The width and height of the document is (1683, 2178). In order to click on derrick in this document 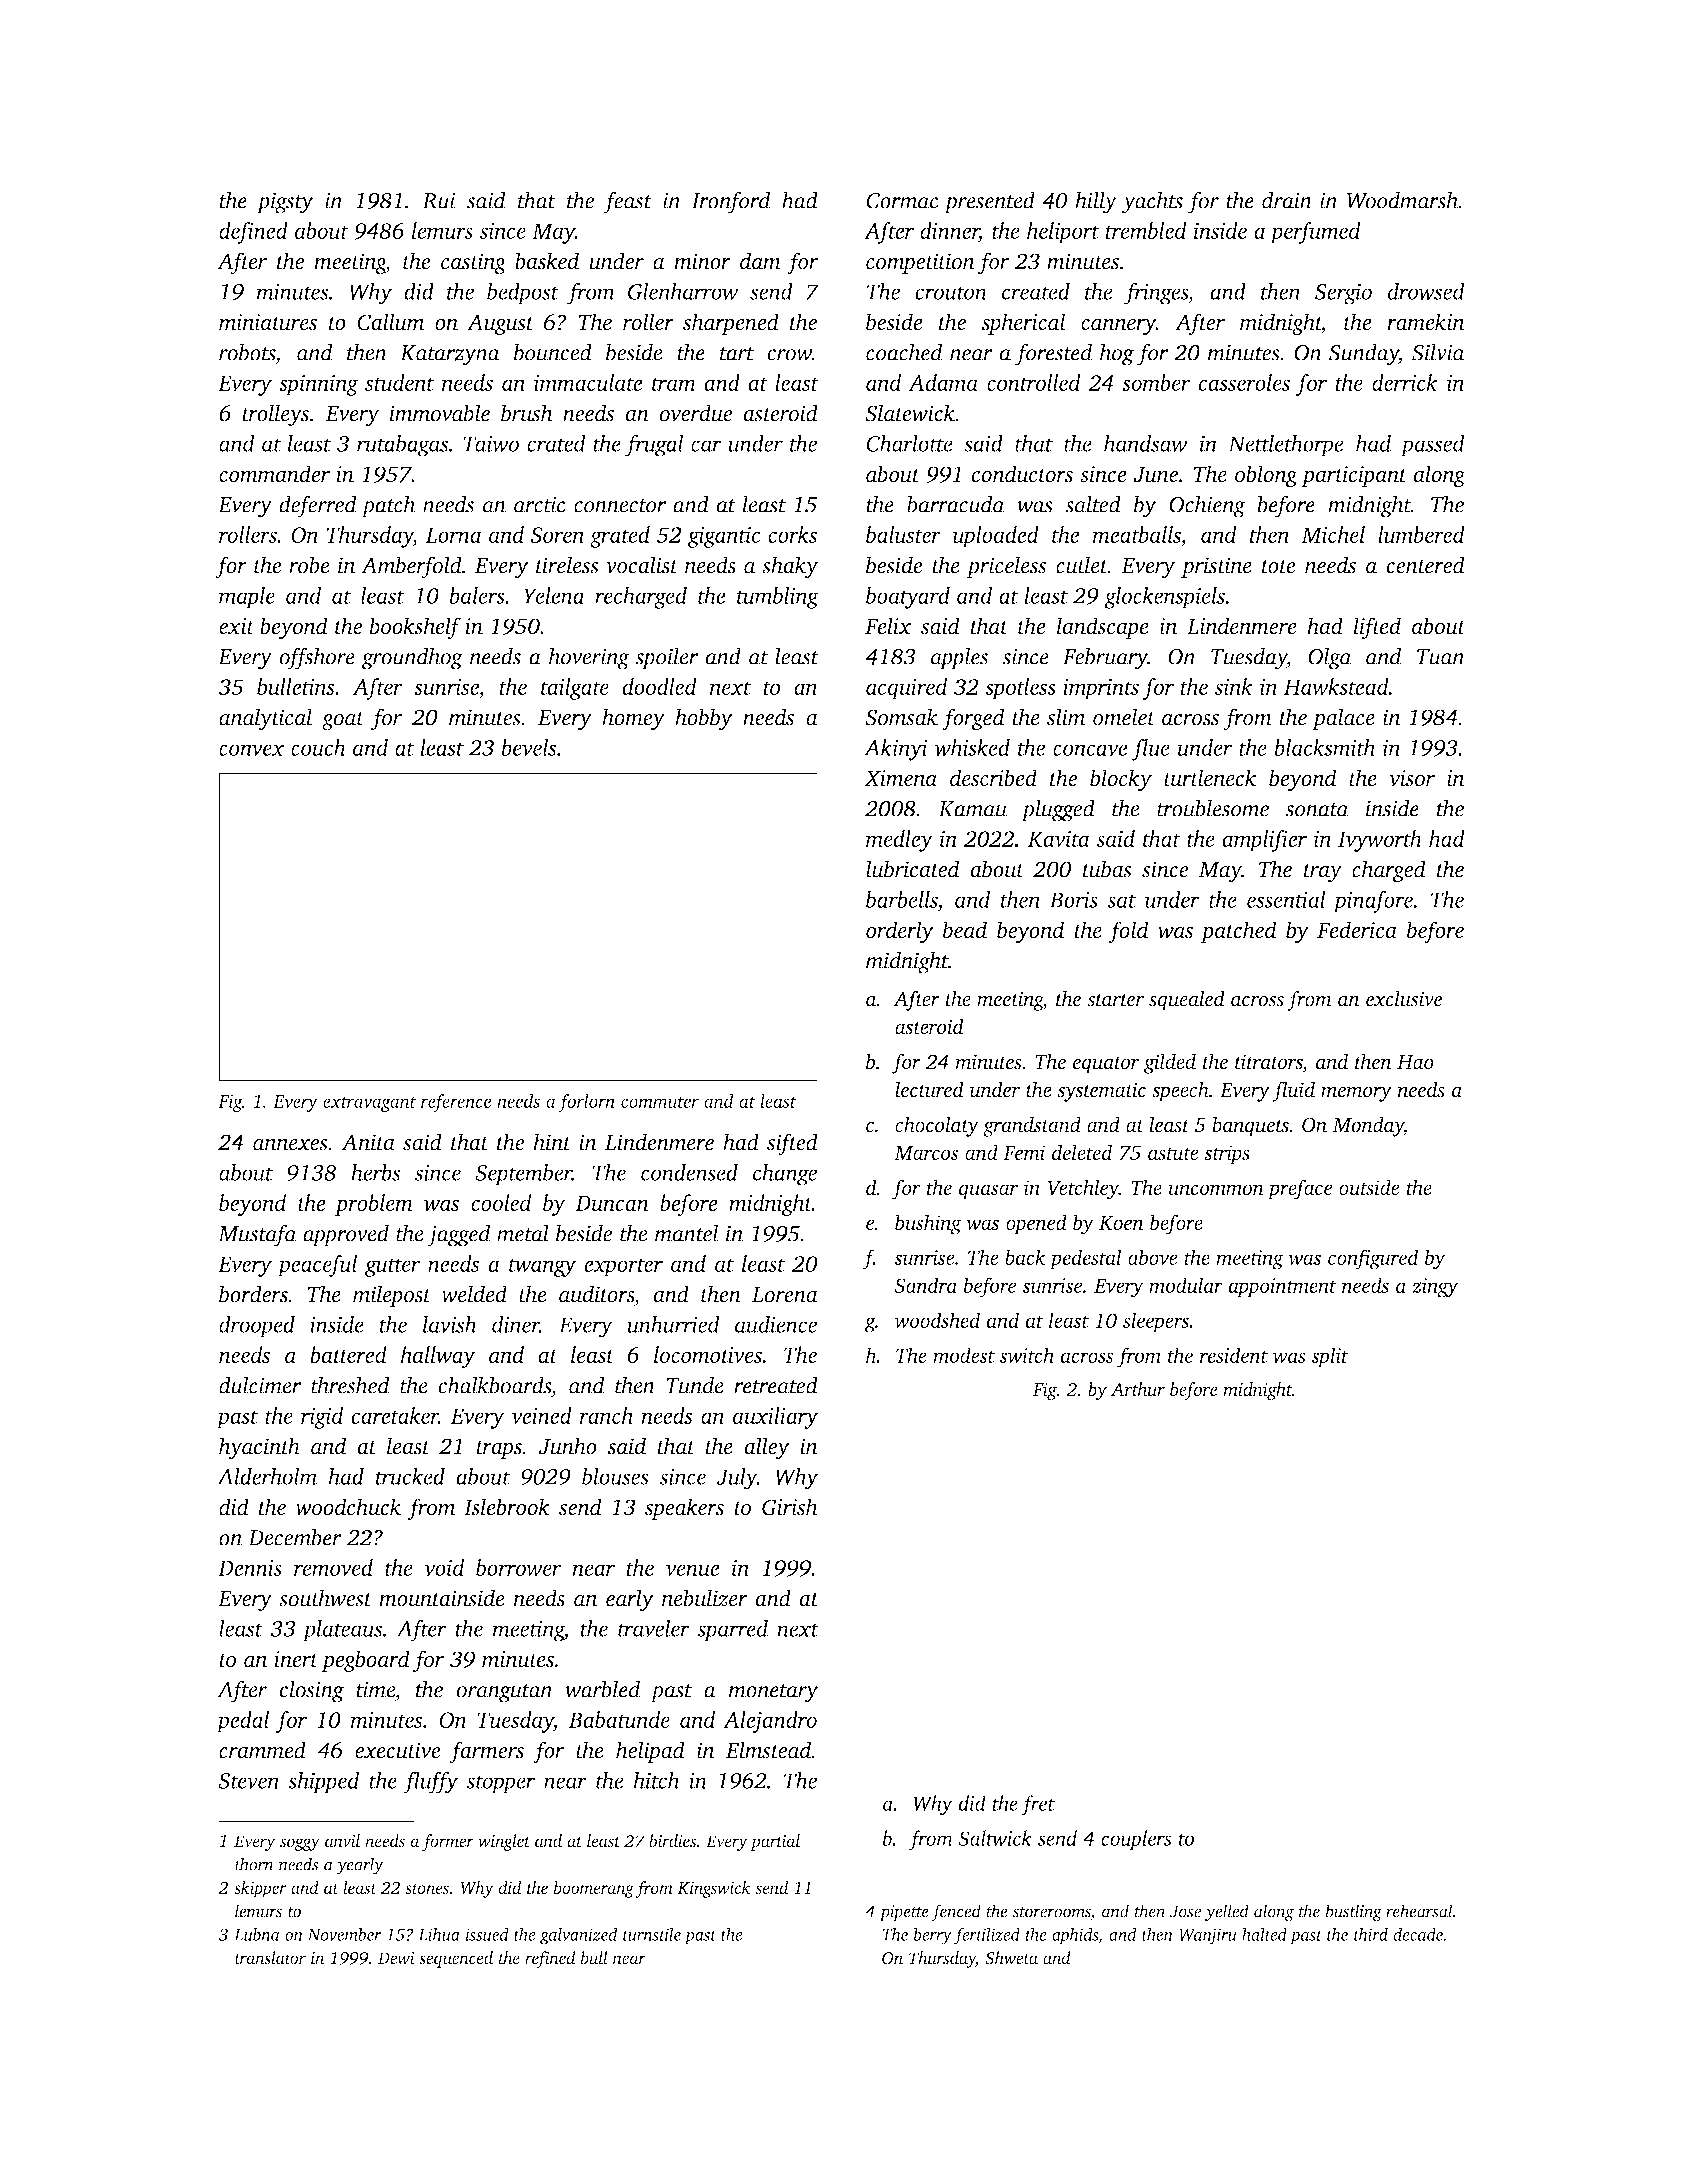, I will do `click(1405, 382)`.
